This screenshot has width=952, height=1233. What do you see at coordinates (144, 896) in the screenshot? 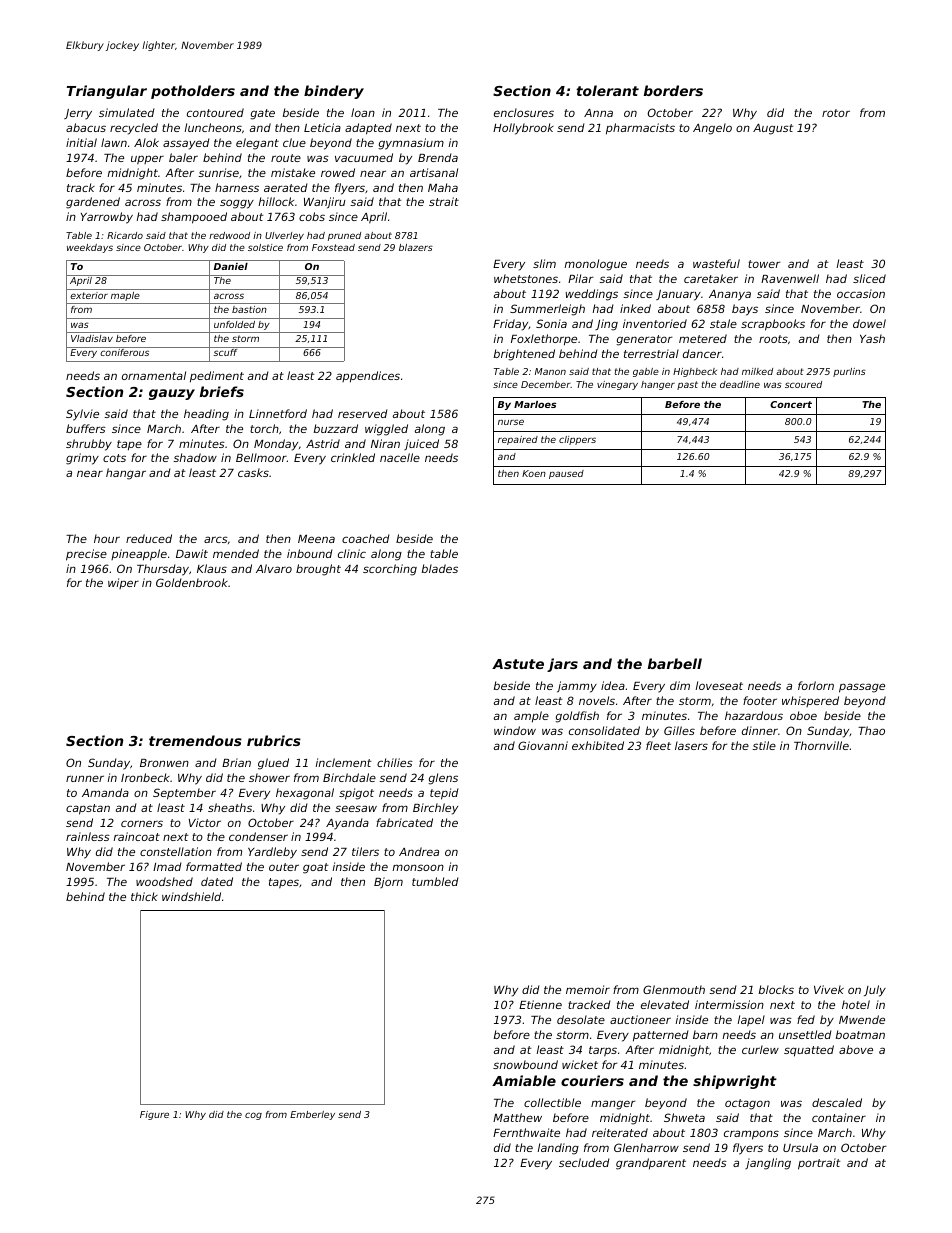
I see `thick` at bounding box center [144, 896].
